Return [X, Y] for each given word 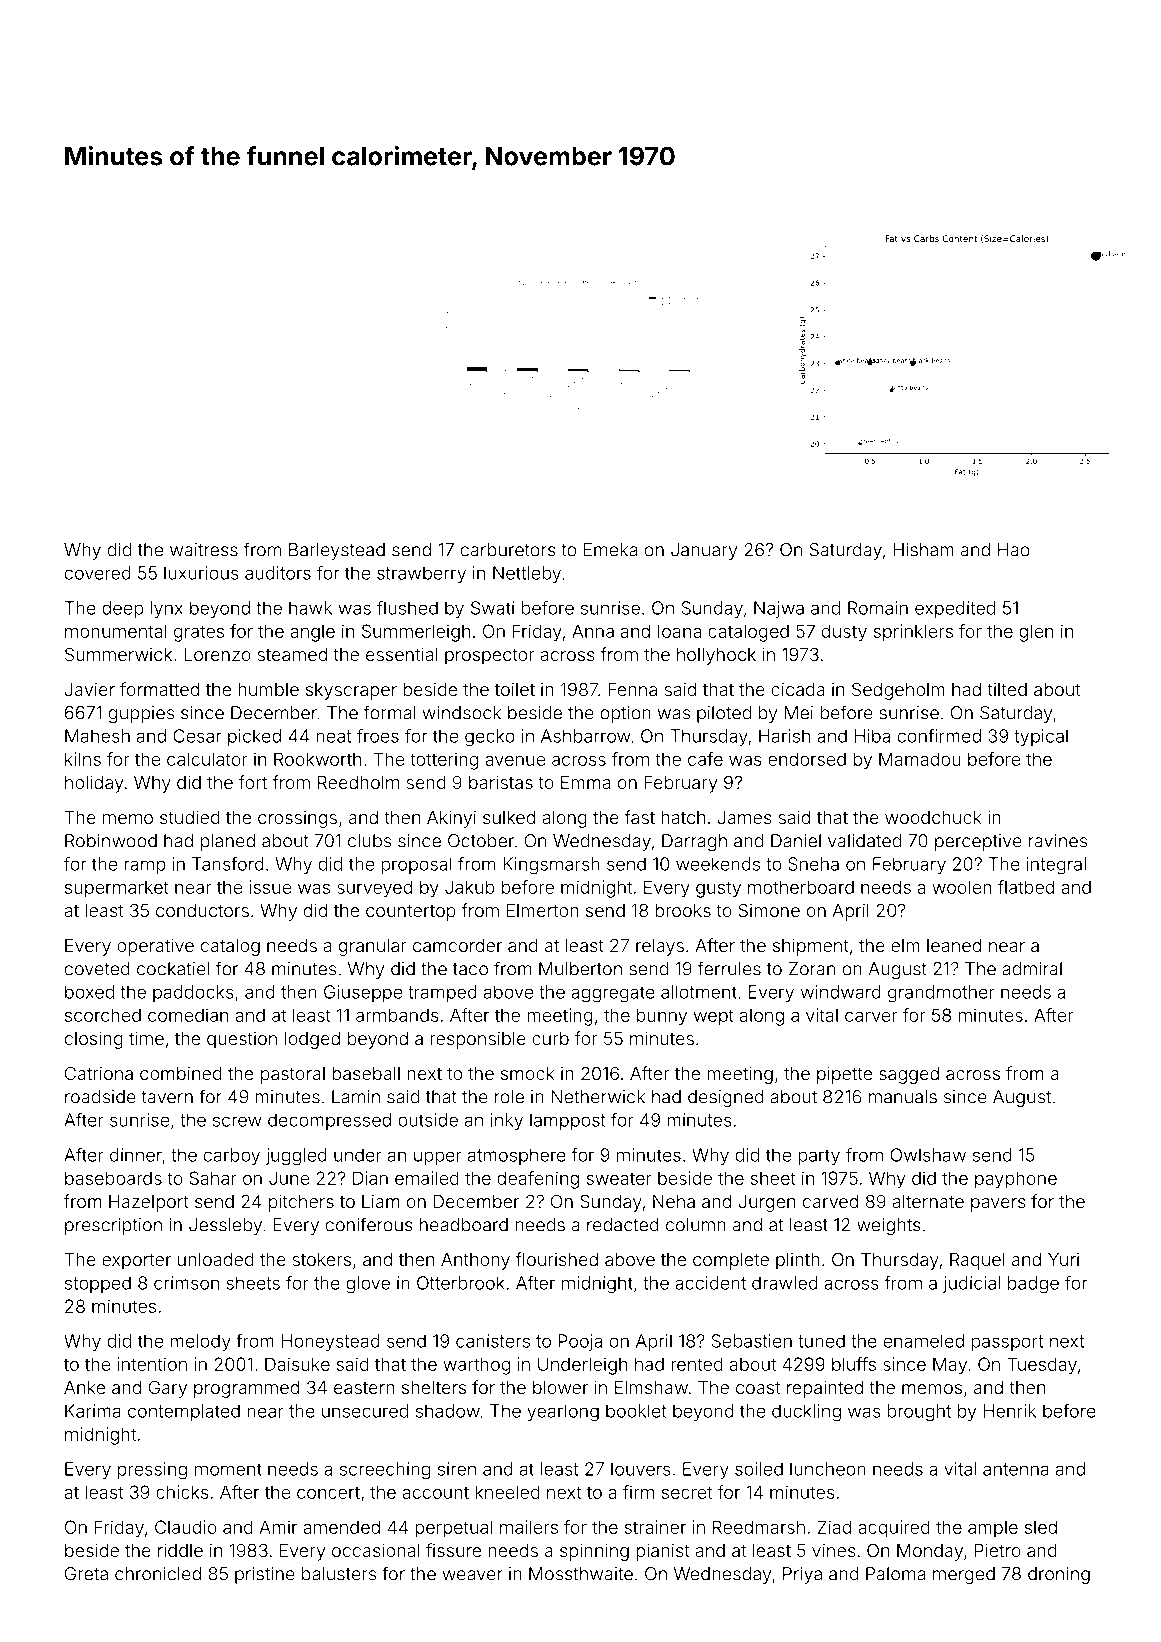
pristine [265, 1575]
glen [1036, 633]
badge [1033, 1285]
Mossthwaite [581, 1574]
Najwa [779, 609]
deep [122, 609]
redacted [623, 1225]
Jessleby [225, 1226]
